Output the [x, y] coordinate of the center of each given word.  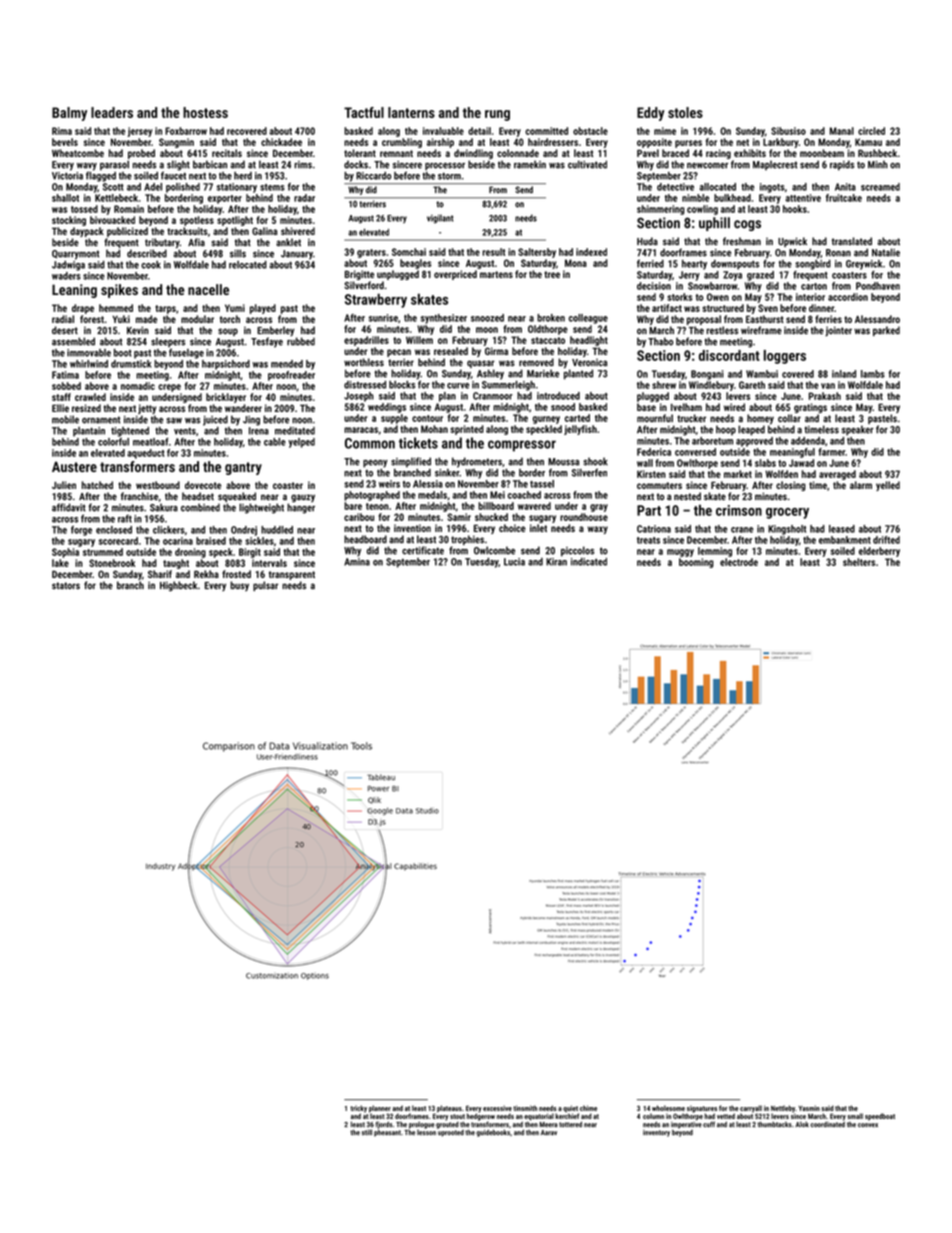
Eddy [651, 114]
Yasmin [809, 1108]
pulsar [265, 586]
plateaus [449, 1109]
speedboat [880, 1117]
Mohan [434, 429]
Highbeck [178, 586]
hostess [205, 112]
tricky [358, 1109]
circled [871, 131]
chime [588, 1108]
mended [287, 364]
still [367, 1132]
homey [760, 419]
